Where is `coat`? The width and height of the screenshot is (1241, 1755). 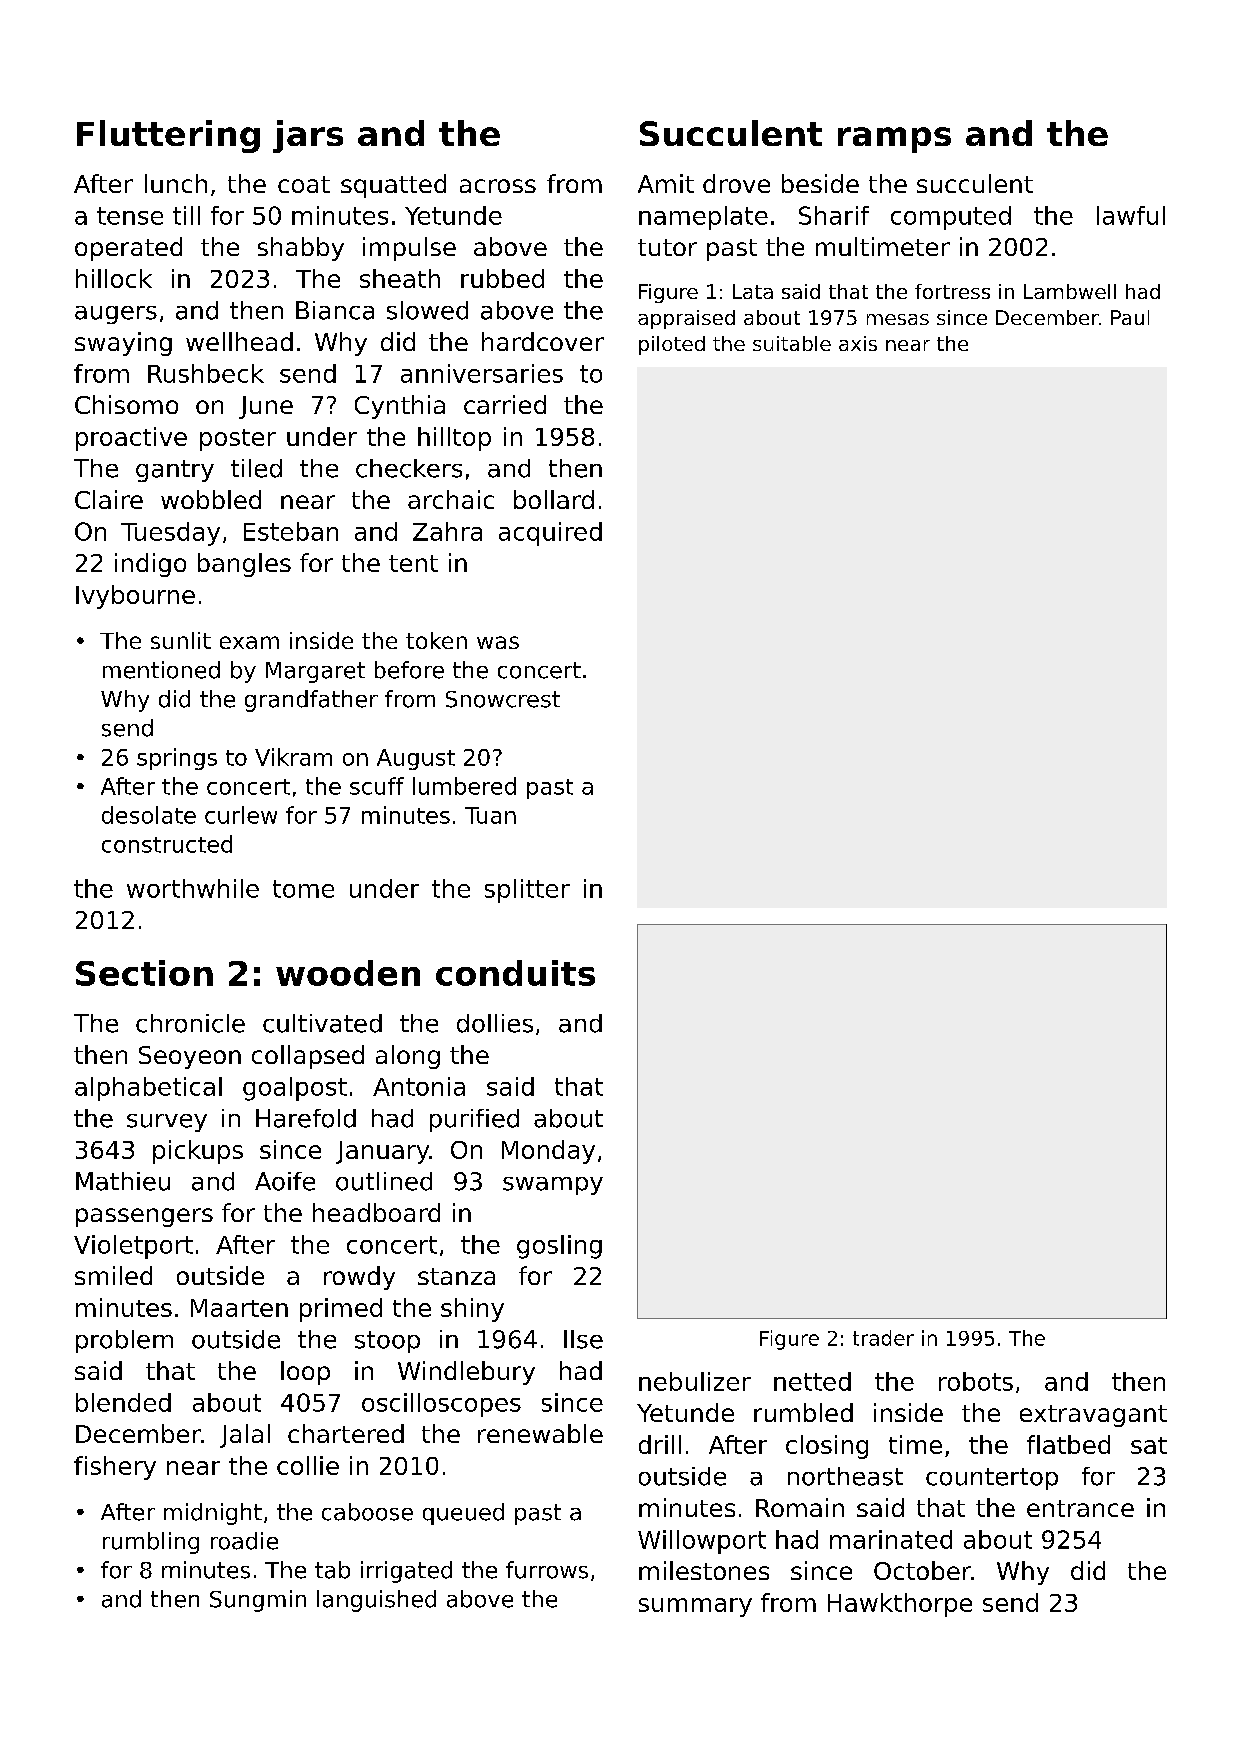
coat is located at coordinates (304, 184).
